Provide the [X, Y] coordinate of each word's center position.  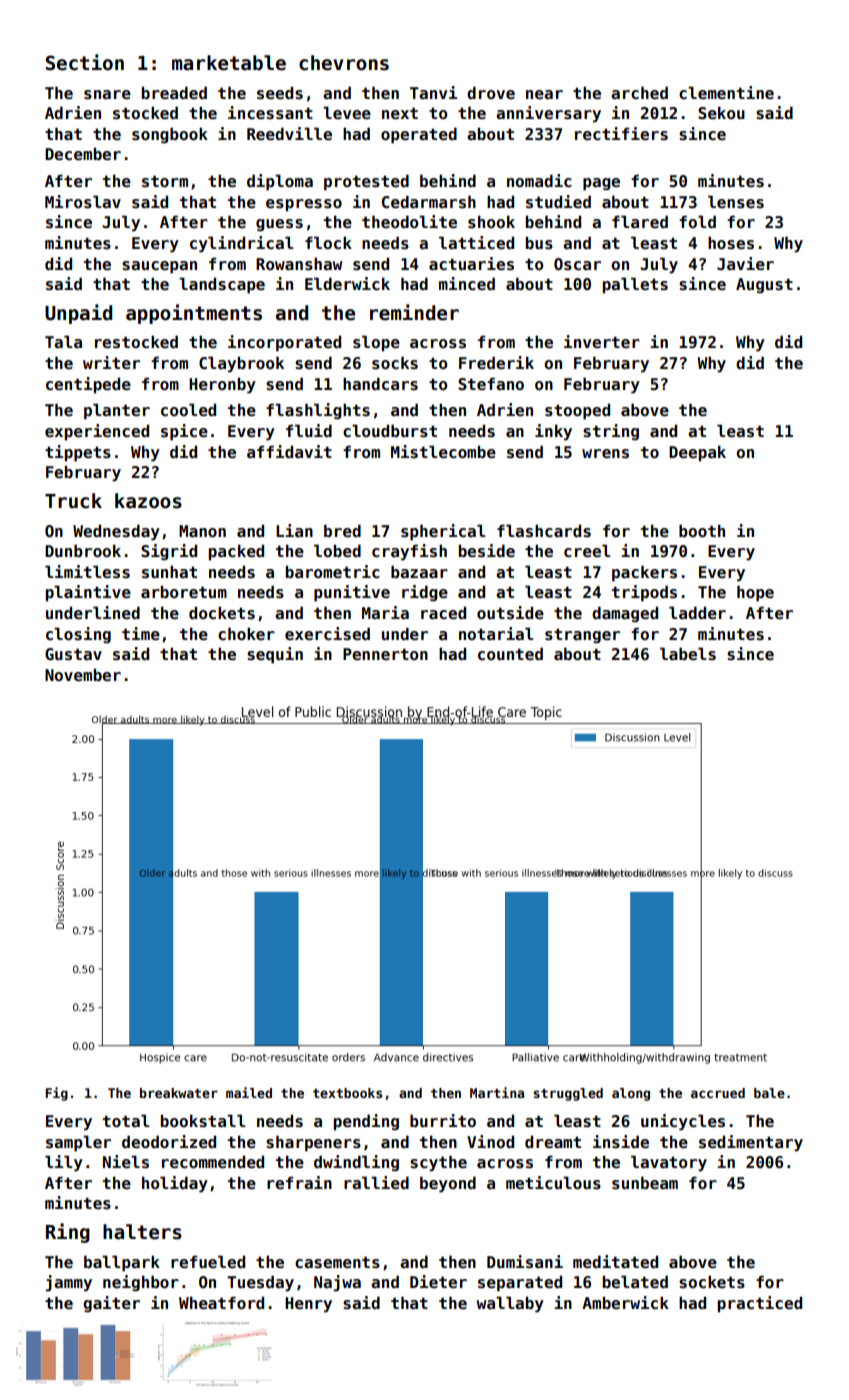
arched [639, 92]
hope [755, 593]
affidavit [289, 451]
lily [64, 1163]
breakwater [179, 1093]
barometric [332, 572]
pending [366, 1122]
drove [491, 92]
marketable [229, 63]
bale [769, 1093]
